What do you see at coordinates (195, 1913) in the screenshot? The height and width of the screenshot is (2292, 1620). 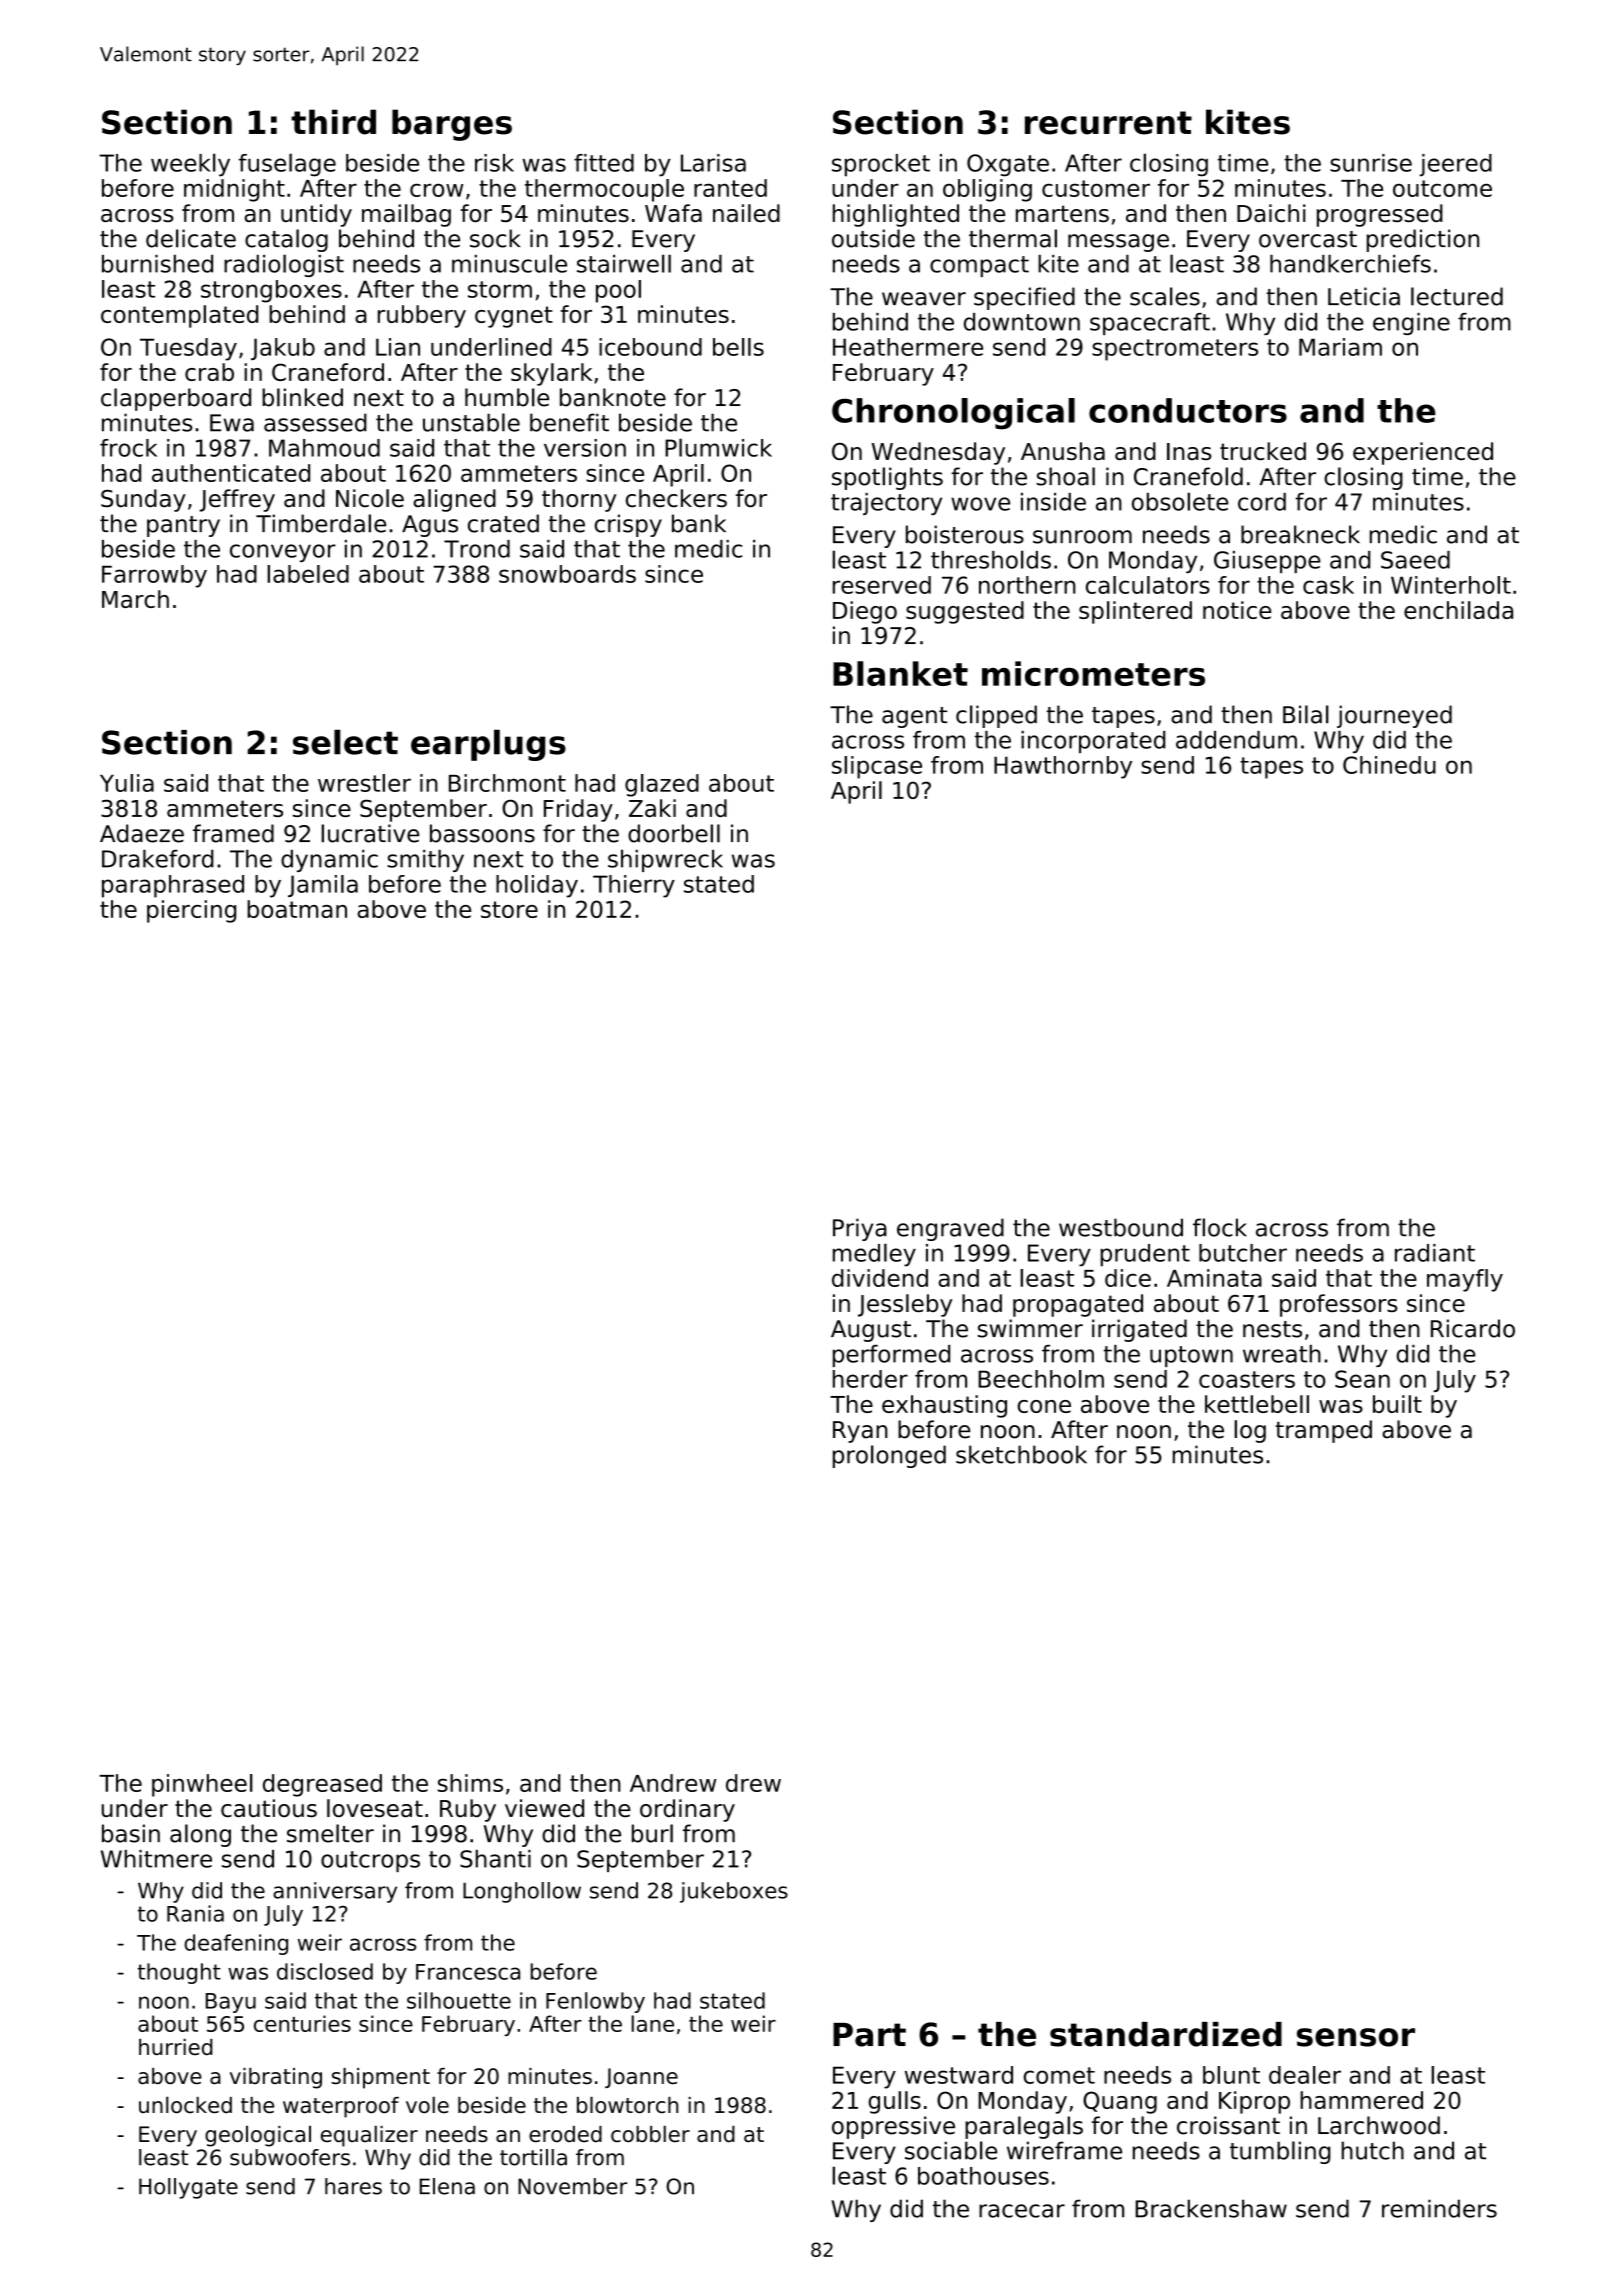 I see `Rania` at bounding box center [195, 1913].
